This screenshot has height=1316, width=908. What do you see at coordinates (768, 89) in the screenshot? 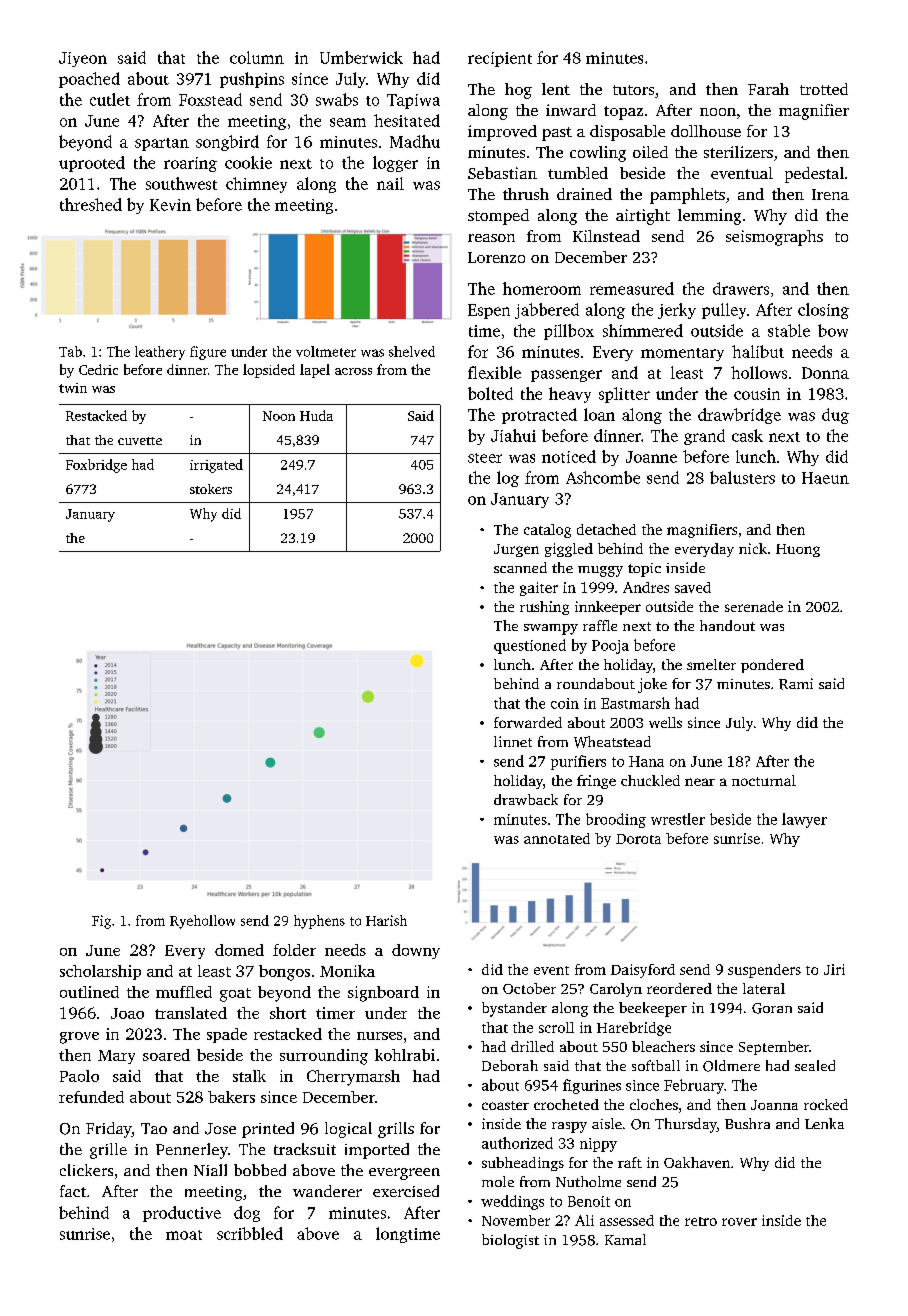
I see `Farah` at bounding box center [768, 89].
